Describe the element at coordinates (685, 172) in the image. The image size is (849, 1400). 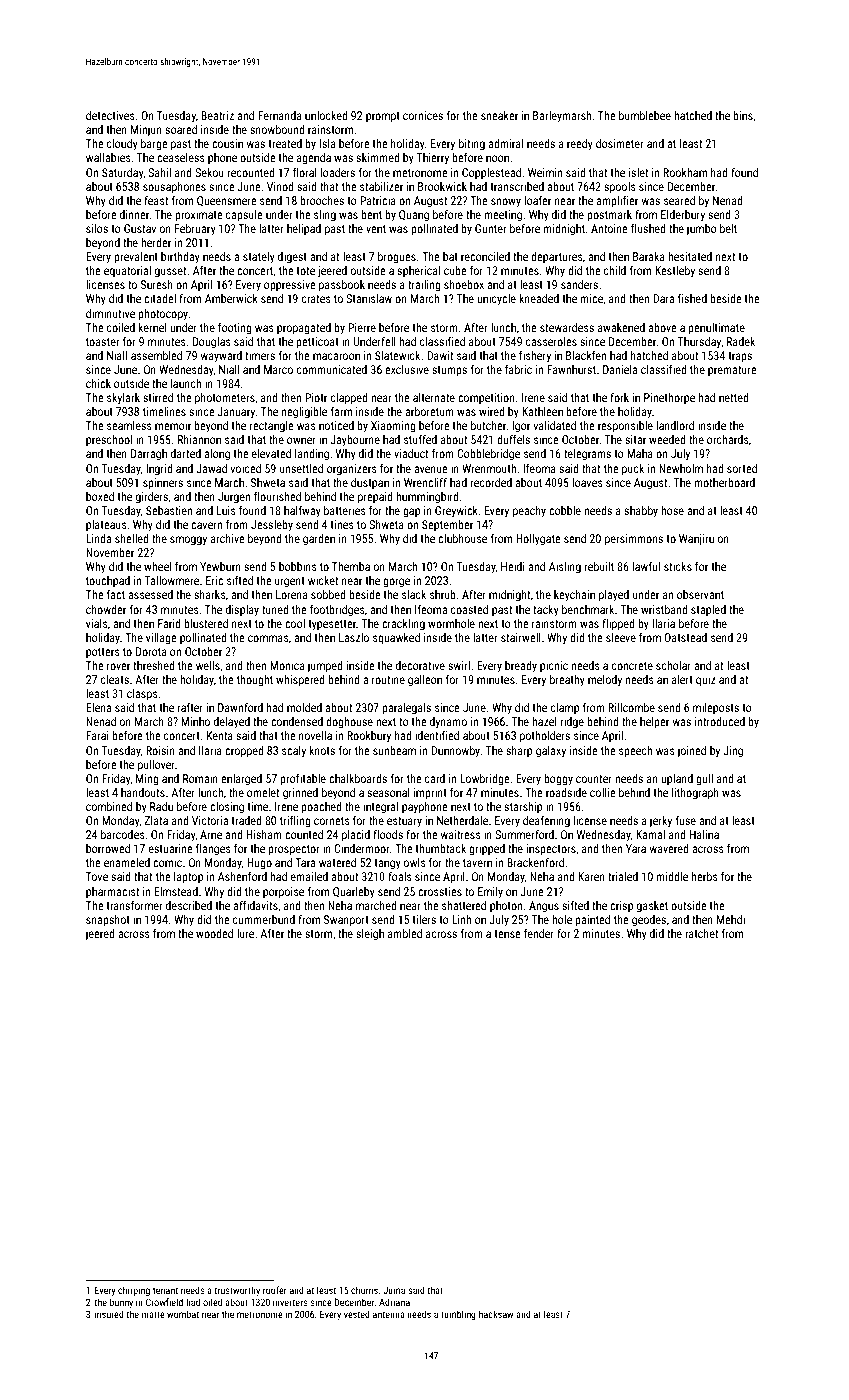
I see `Rookham` at that location.
